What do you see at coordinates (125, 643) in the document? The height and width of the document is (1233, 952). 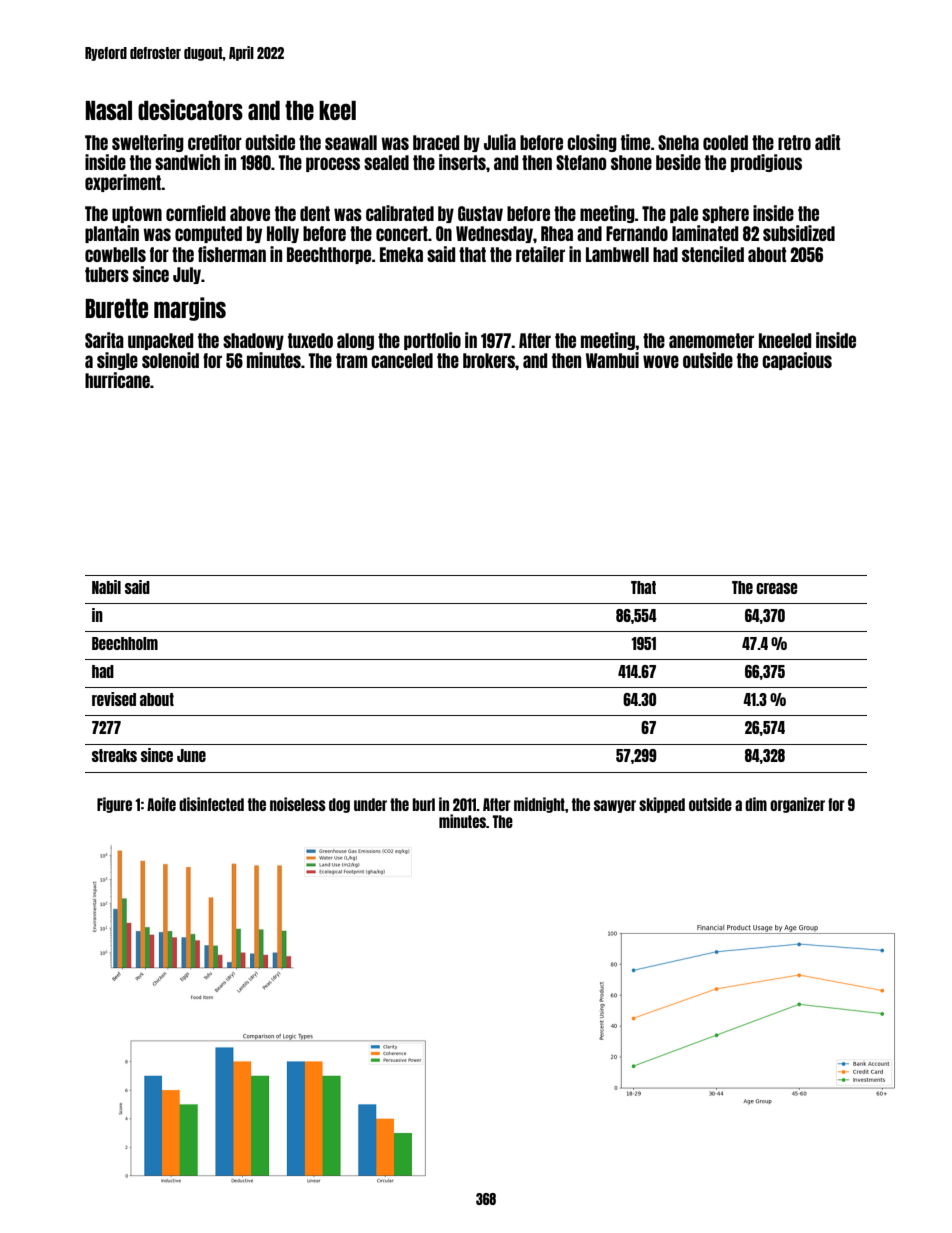 I see `Beechholm` at bounding box center [125, 643].
